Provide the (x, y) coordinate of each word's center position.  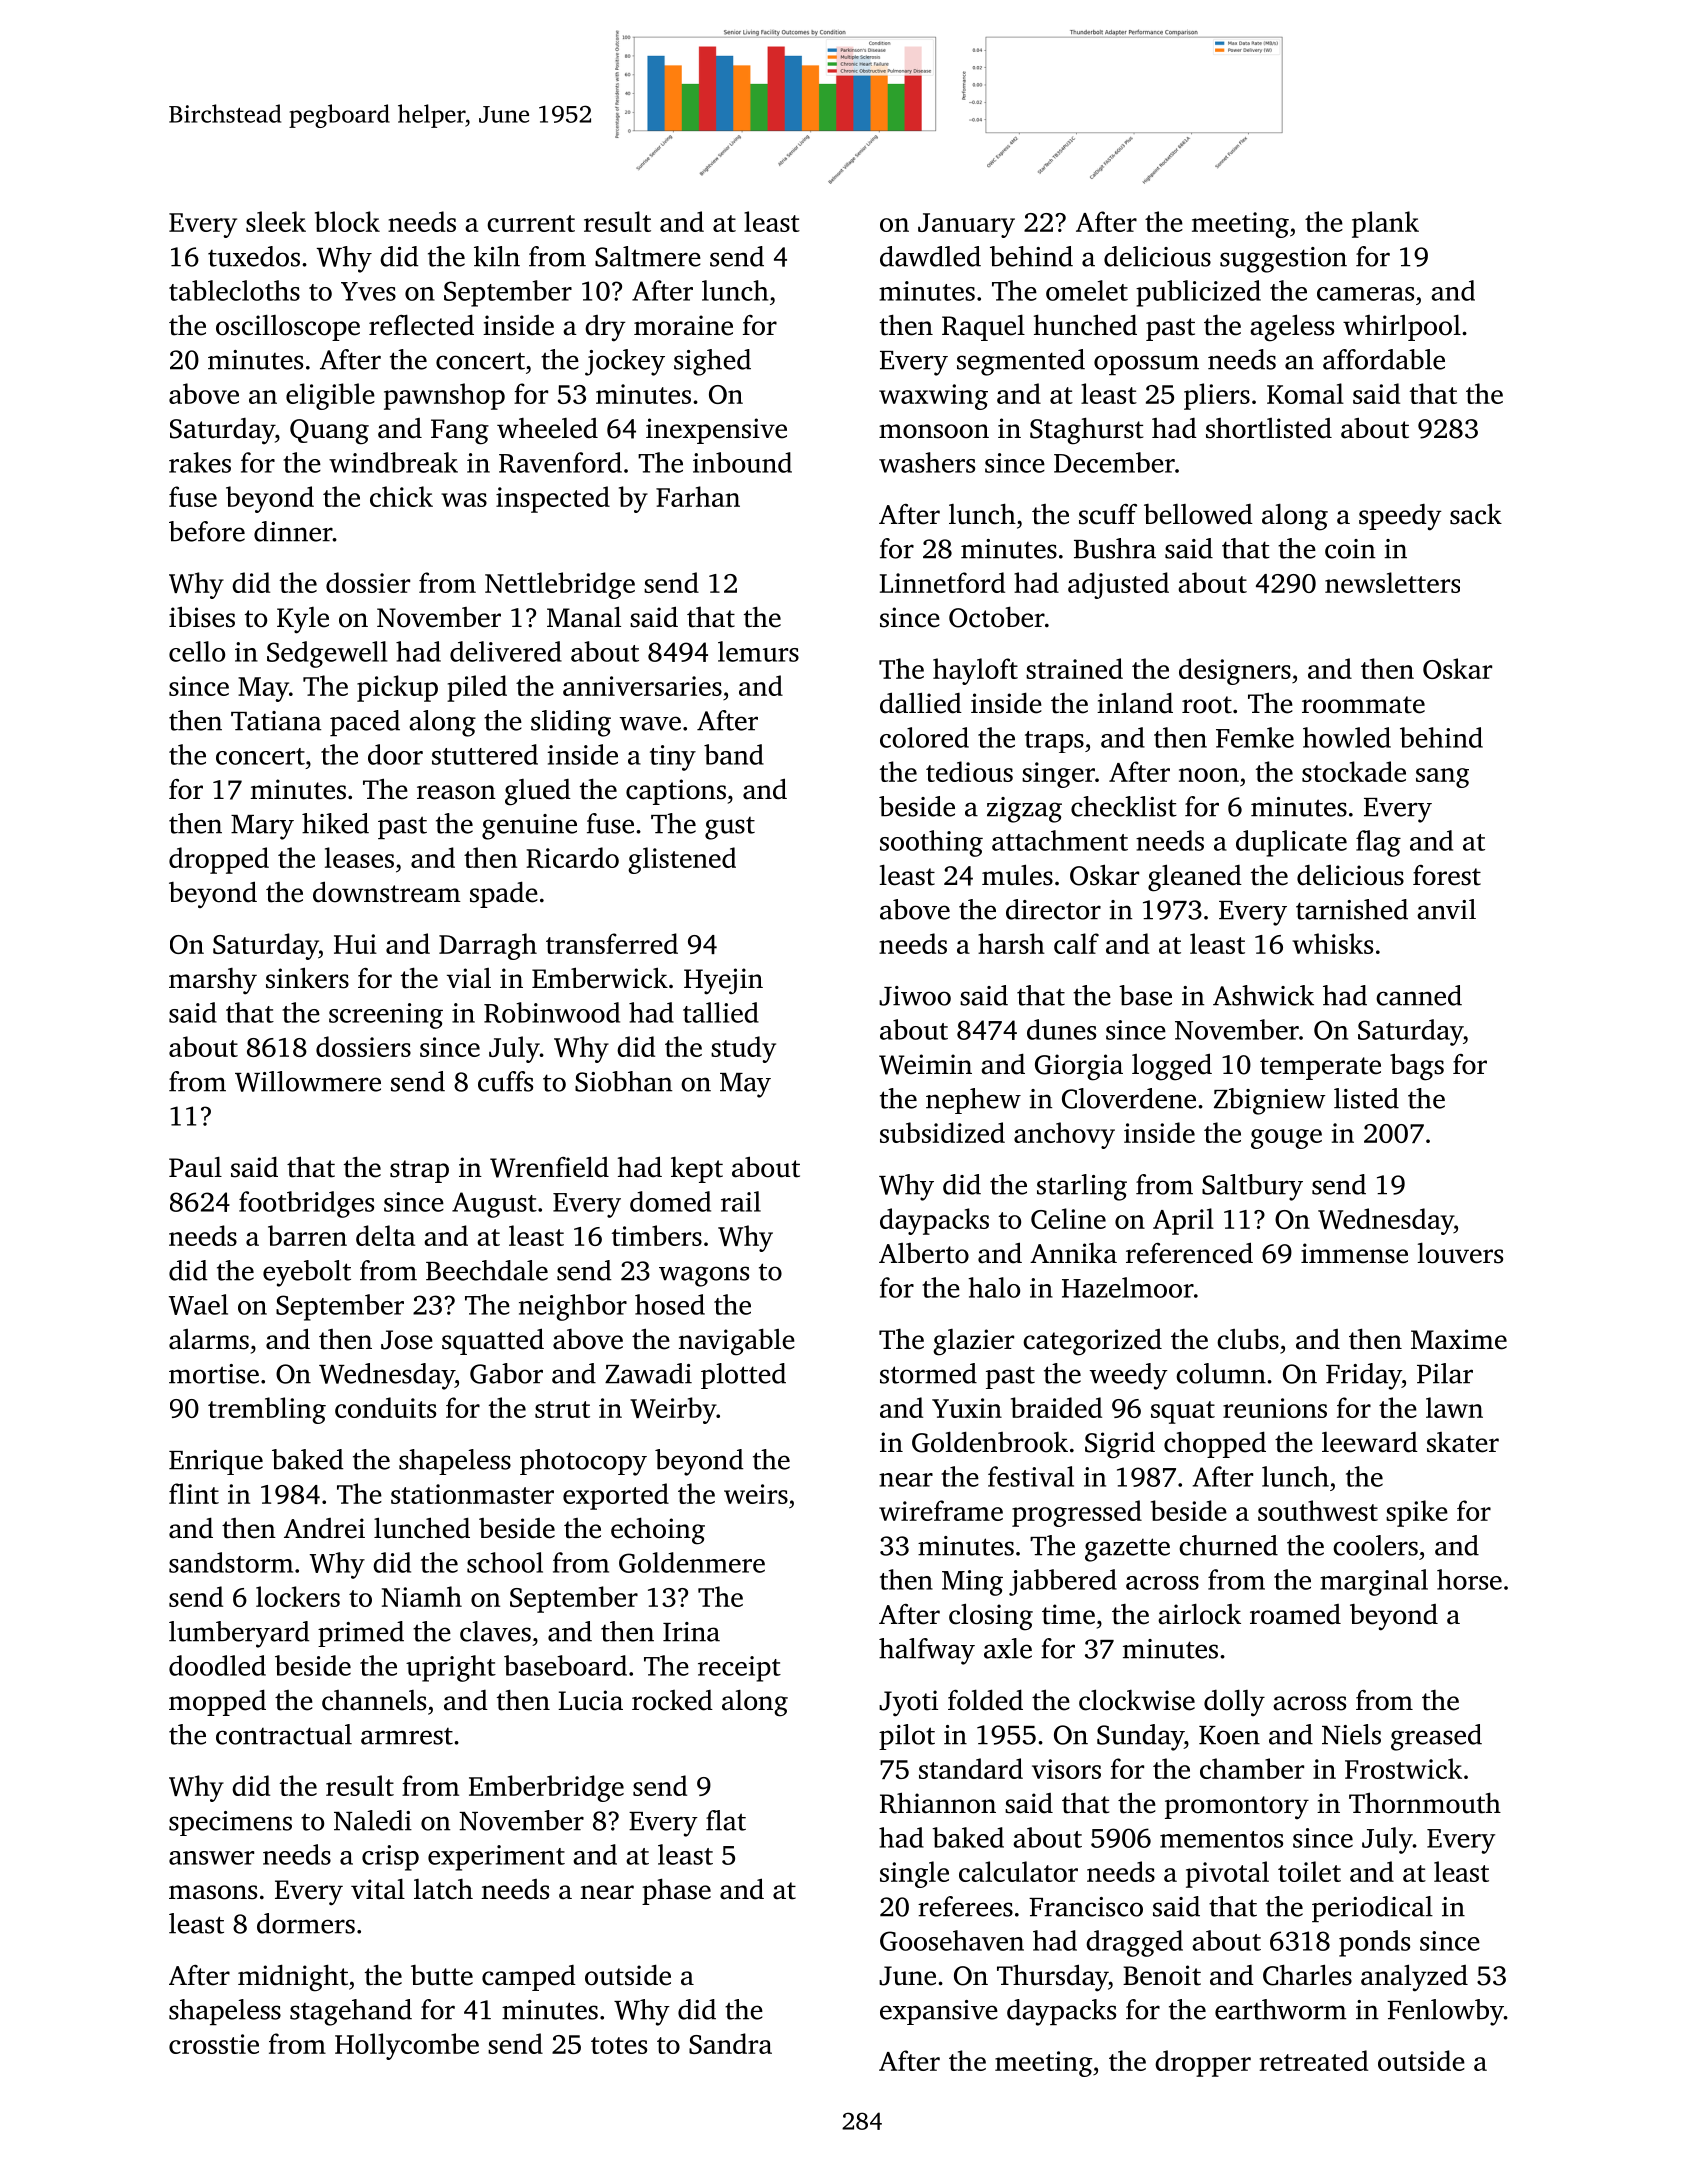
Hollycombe (407, 2046)
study (743, 1049)
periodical (1372, 1909)
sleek (276, 221)
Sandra (730, 2043)
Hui (355, 944)
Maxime (1459, 1339)
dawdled (930, 256)
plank (1385, 224)
